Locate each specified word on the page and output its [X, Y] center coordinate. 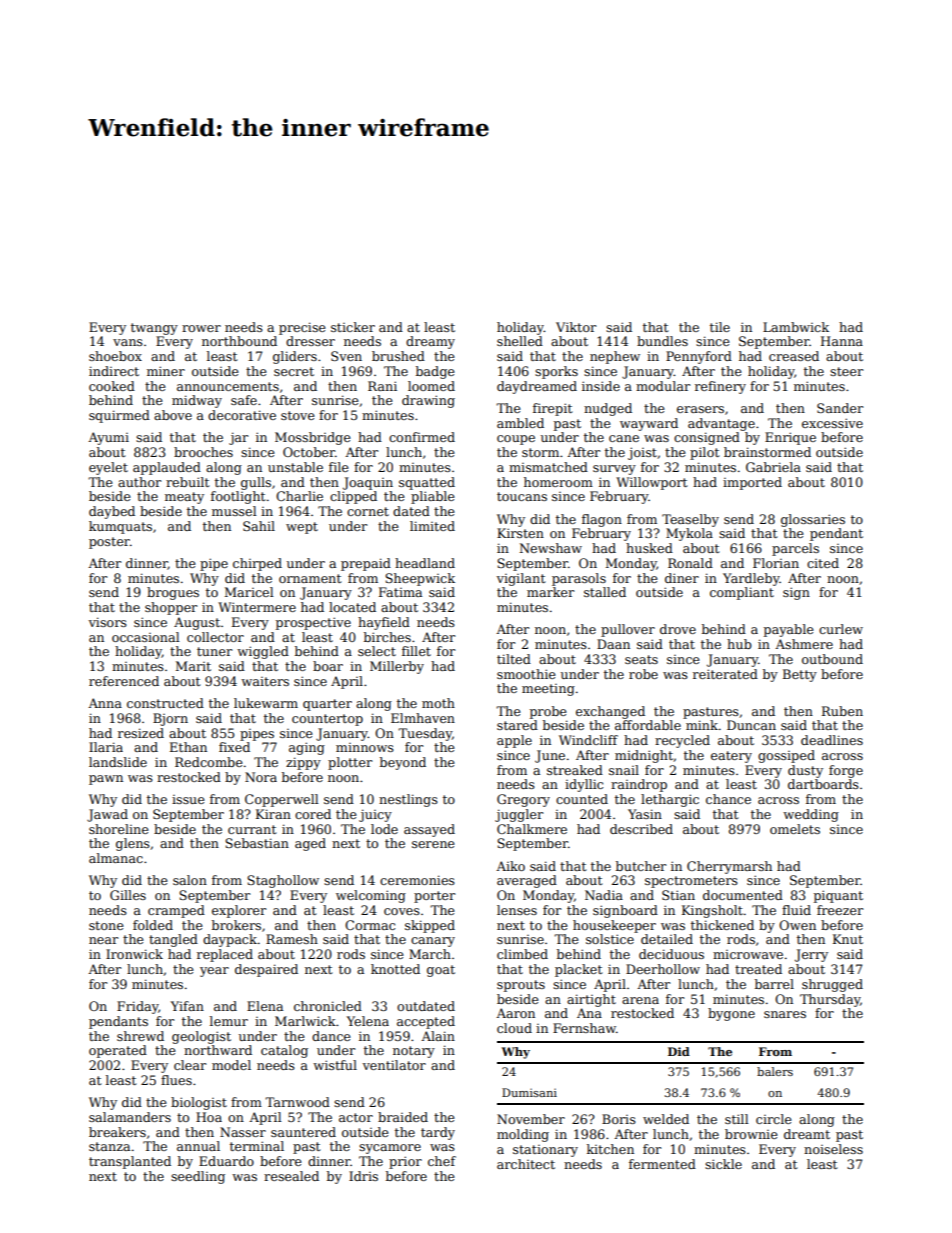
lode [384, 829]
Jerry [811, 955]
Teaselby [690, 520]
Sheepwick [420, 579]
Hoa [209, 1117]
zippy [303, 763]
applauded [167, 468]
